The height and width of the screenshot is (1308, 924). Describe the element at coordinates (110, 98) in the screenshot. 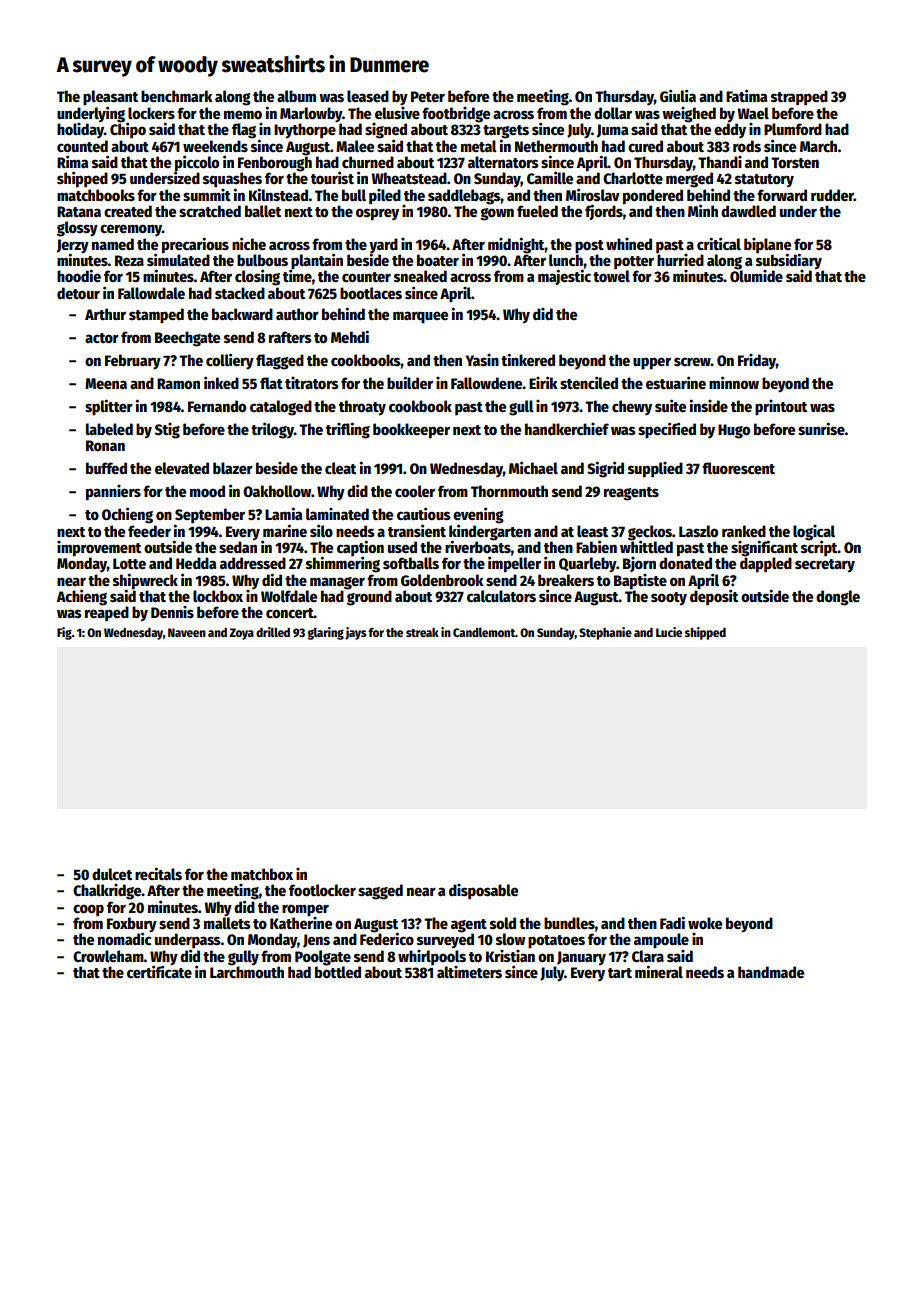

I see `pleasant` at that location.
